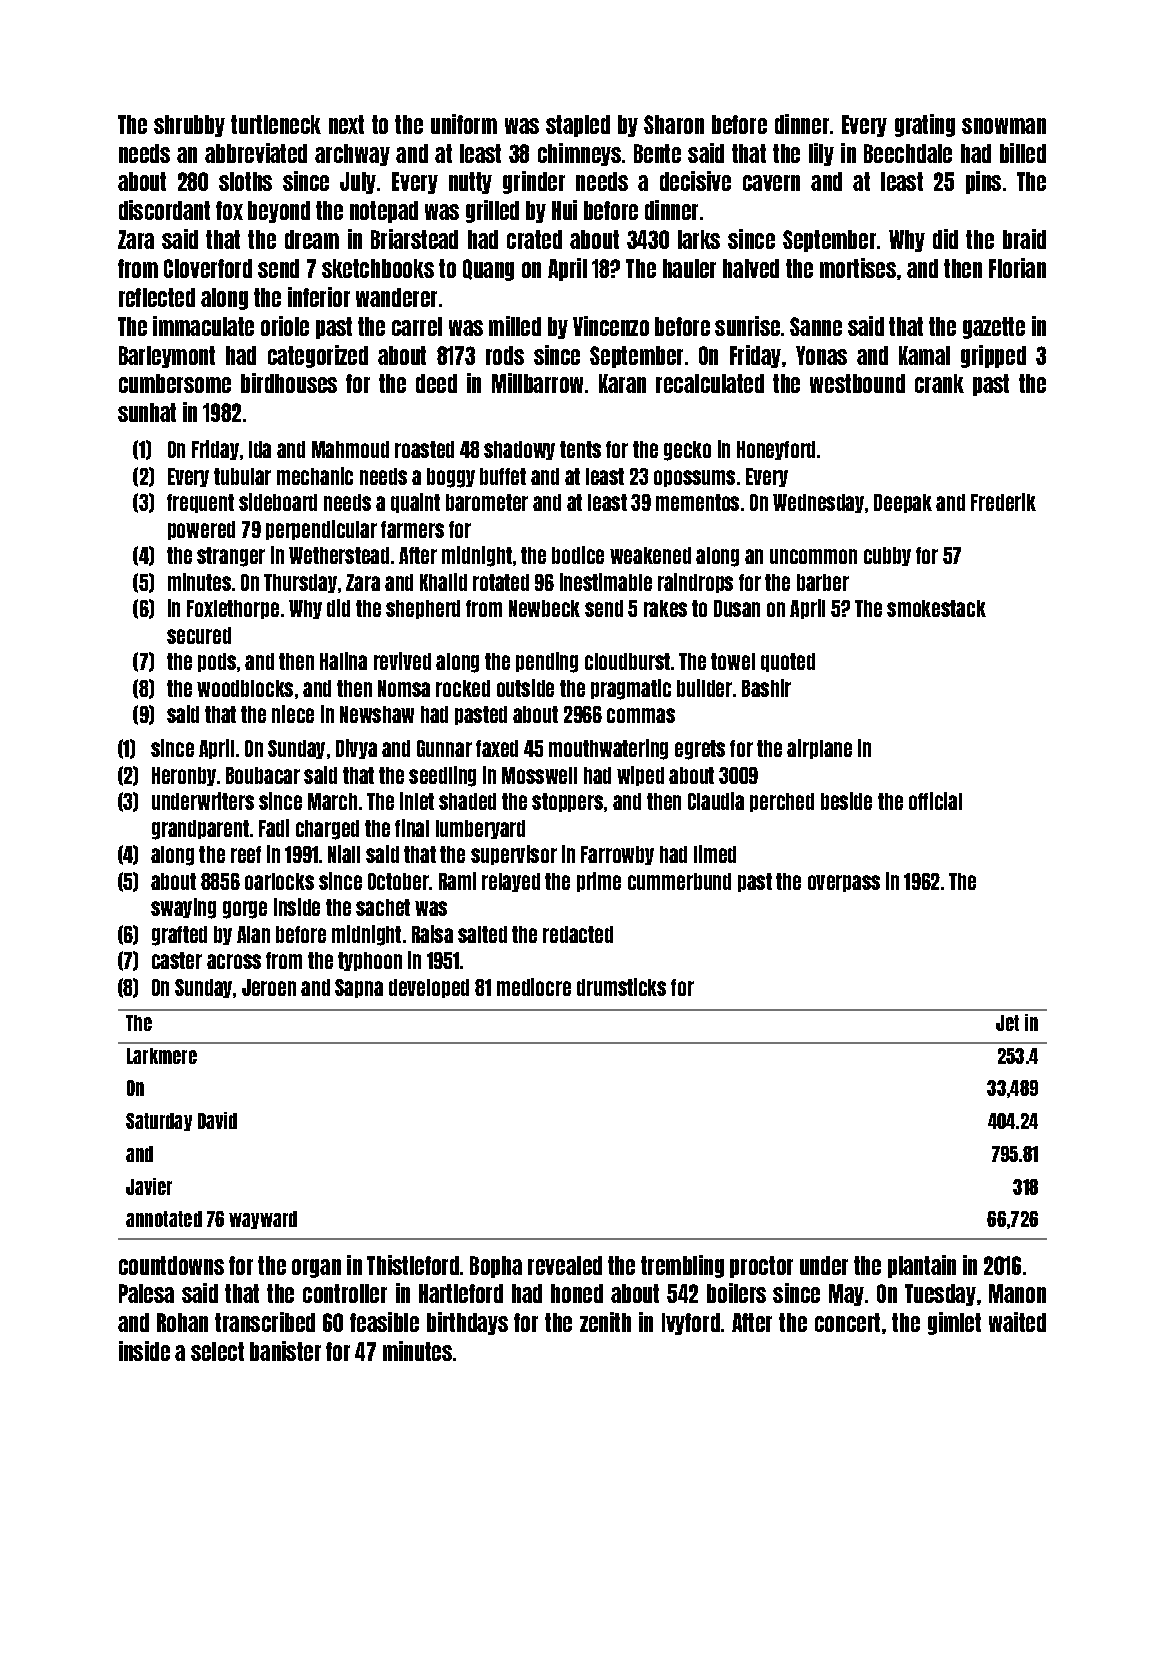 The image size is (1165, 1654). What do you see at coordinates (274, 828) in the screenshot?
I see `Fadi` at bounding box center [274, 828].
